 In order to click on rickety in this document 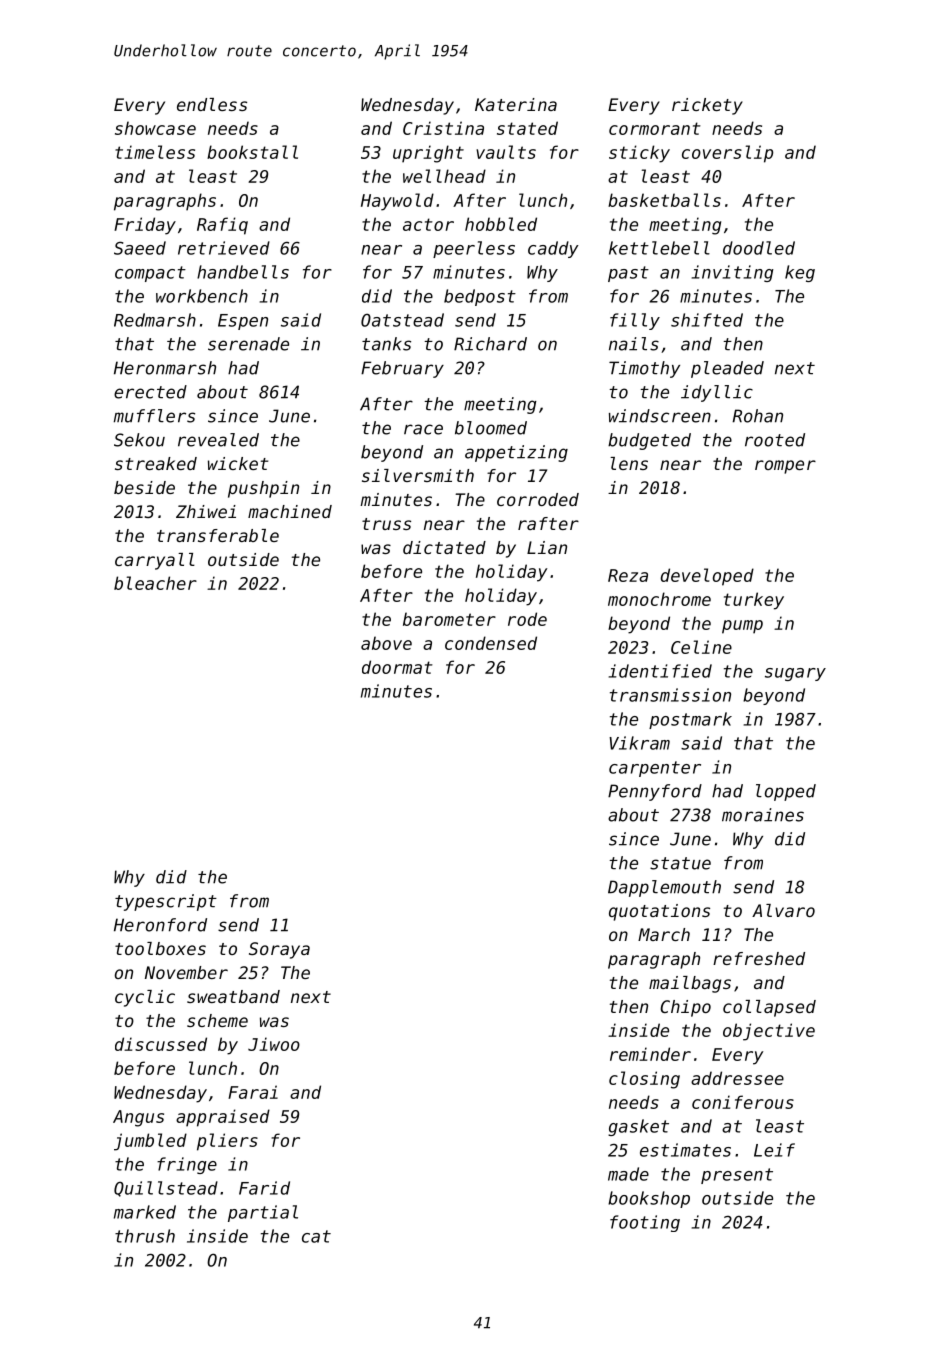, I will do `click(707, 106)`.
